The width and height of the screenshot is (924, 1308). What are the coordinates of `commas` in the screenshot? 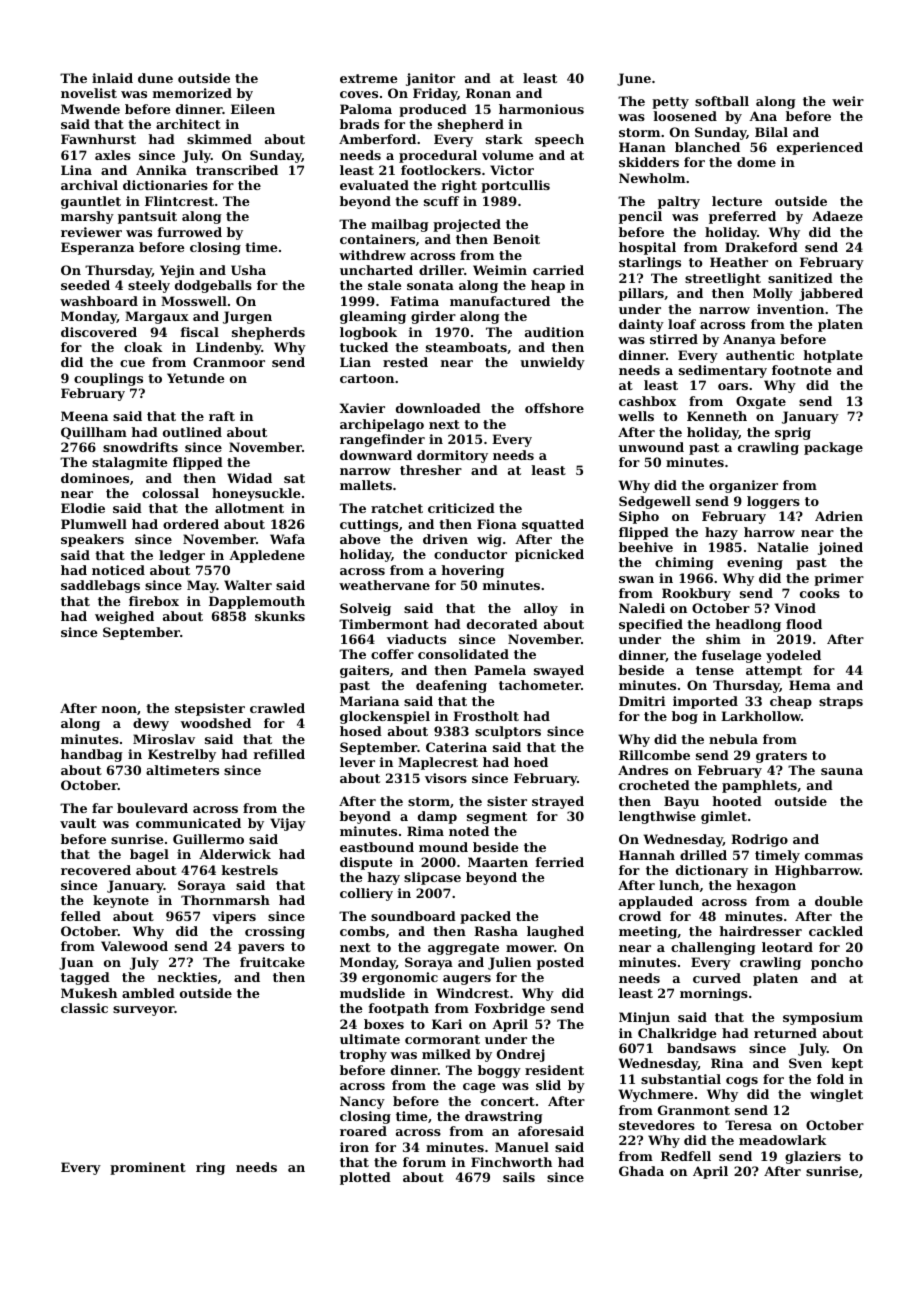 It's located at (834, 856).
